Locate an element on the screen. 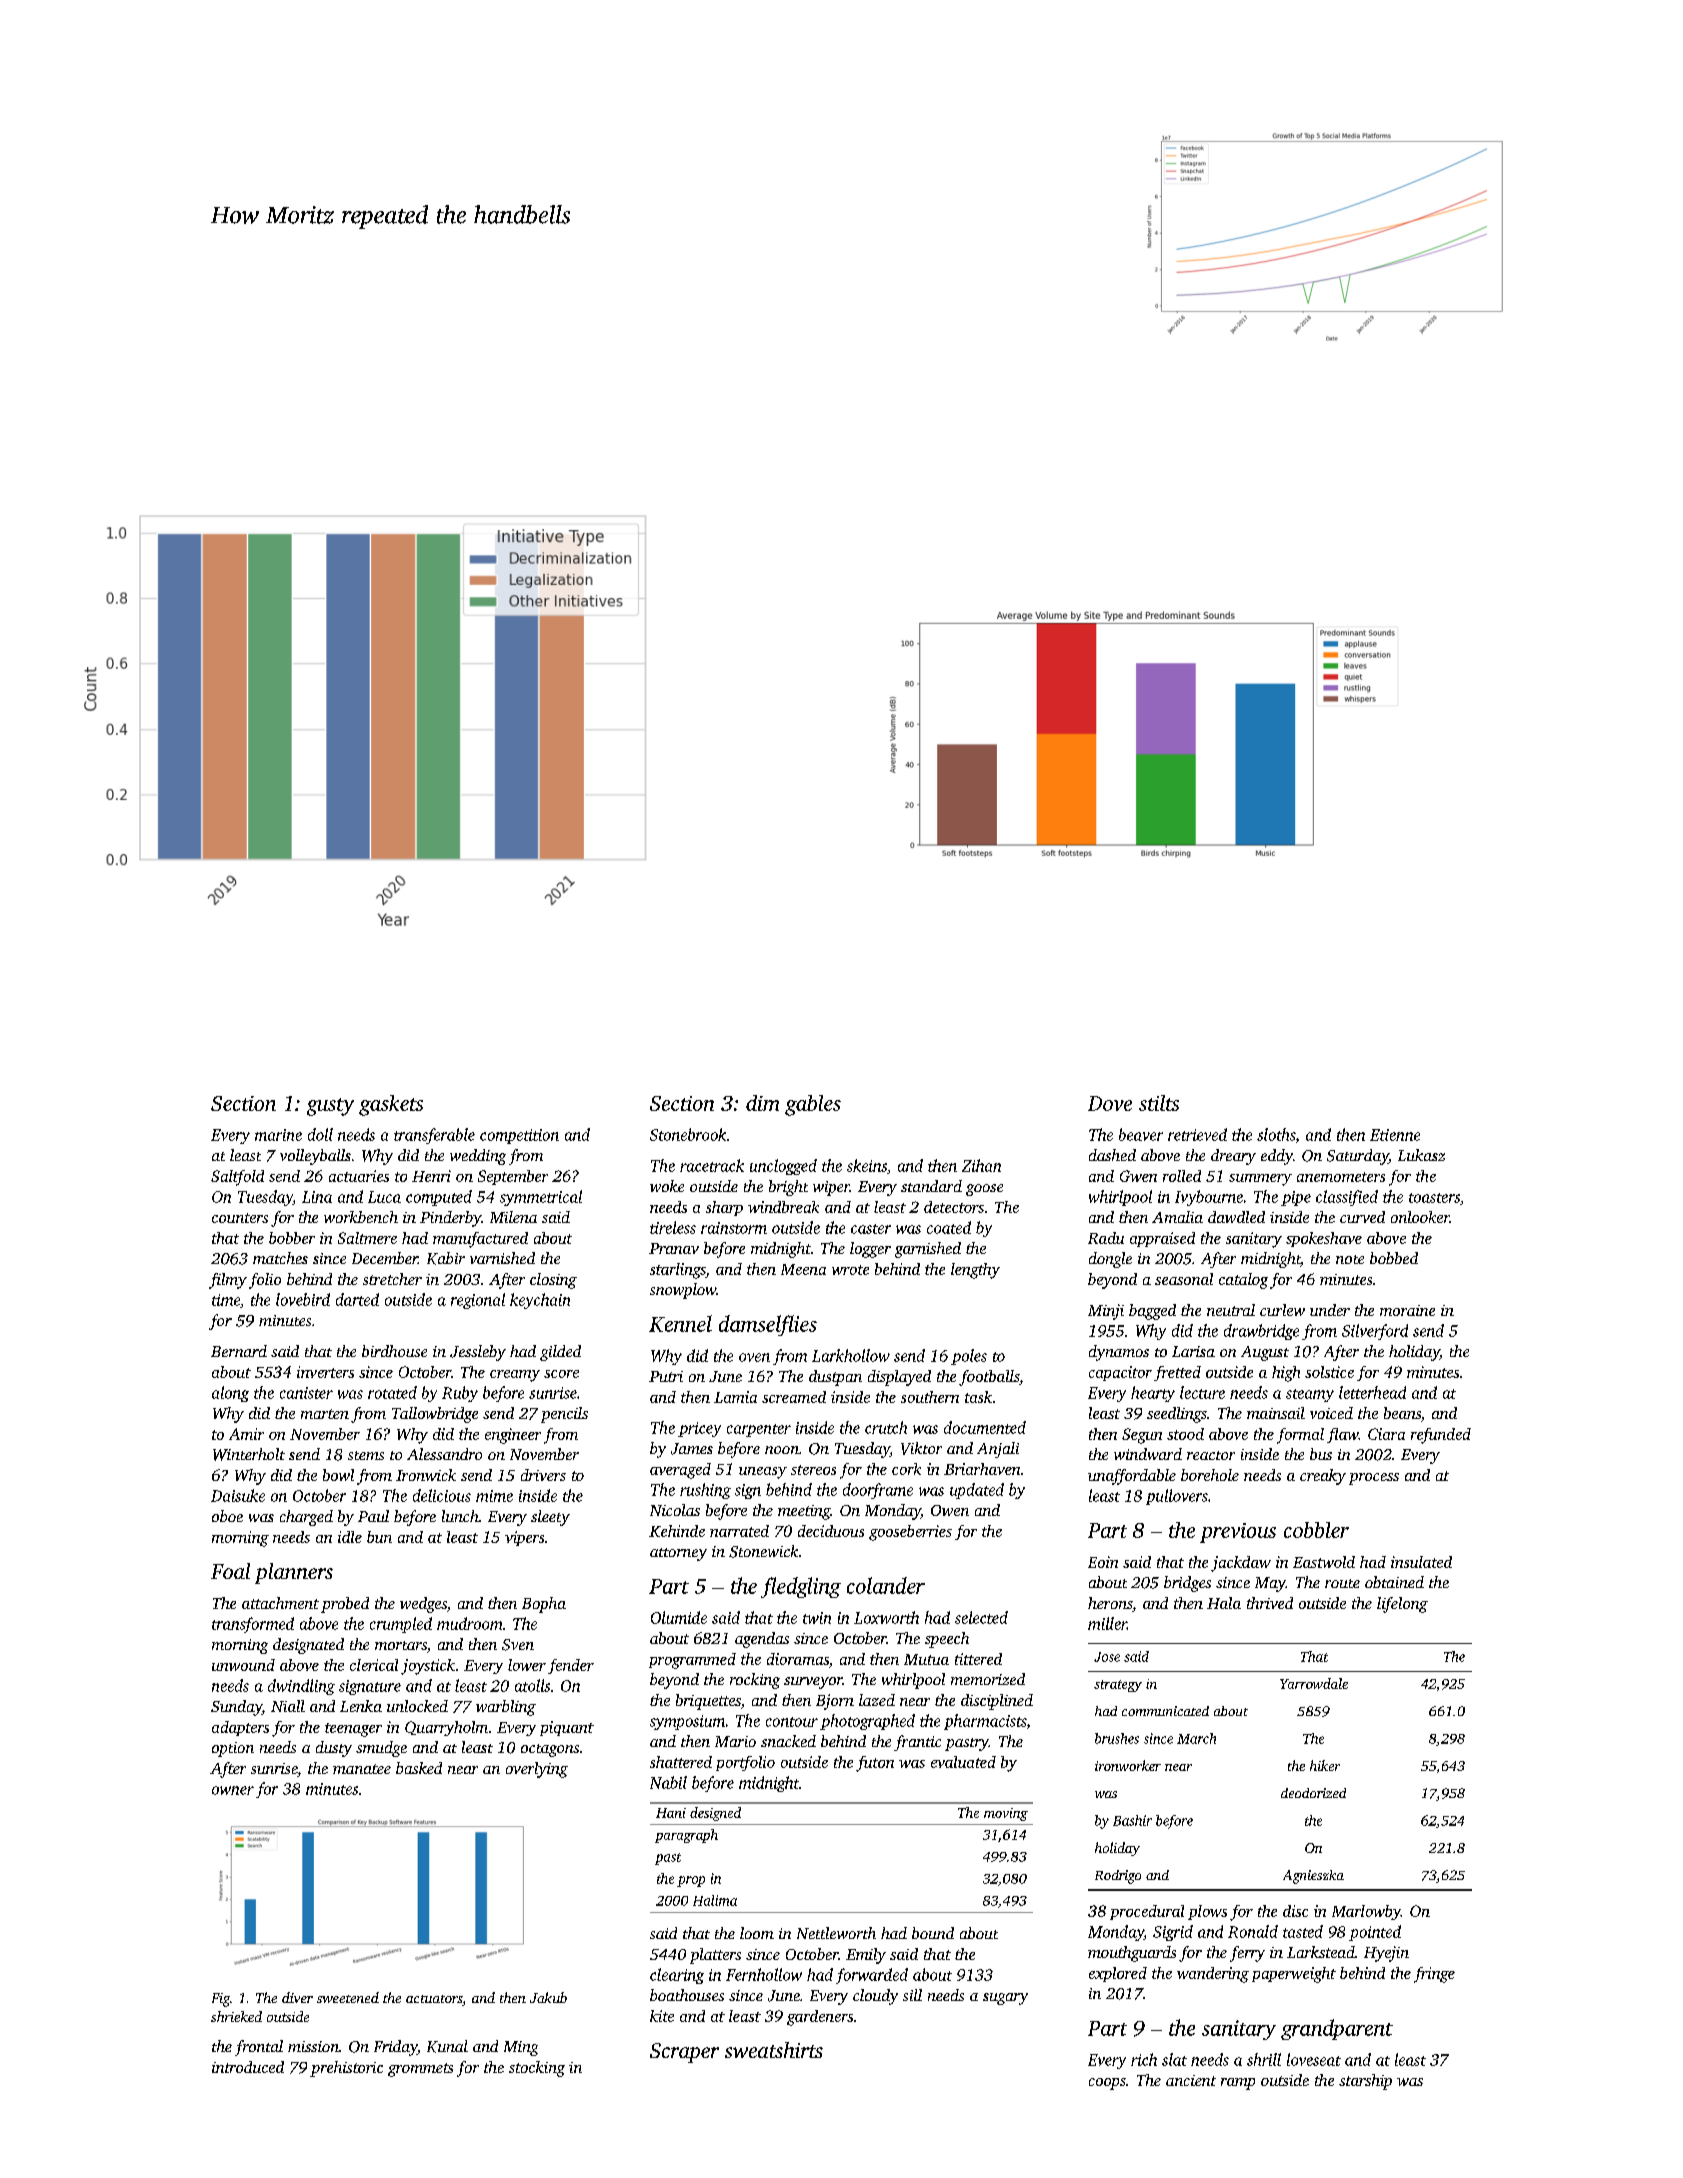 The height and width of the screenshot is (2178, 1683). grommets is located at coordinates (420, 2070).
